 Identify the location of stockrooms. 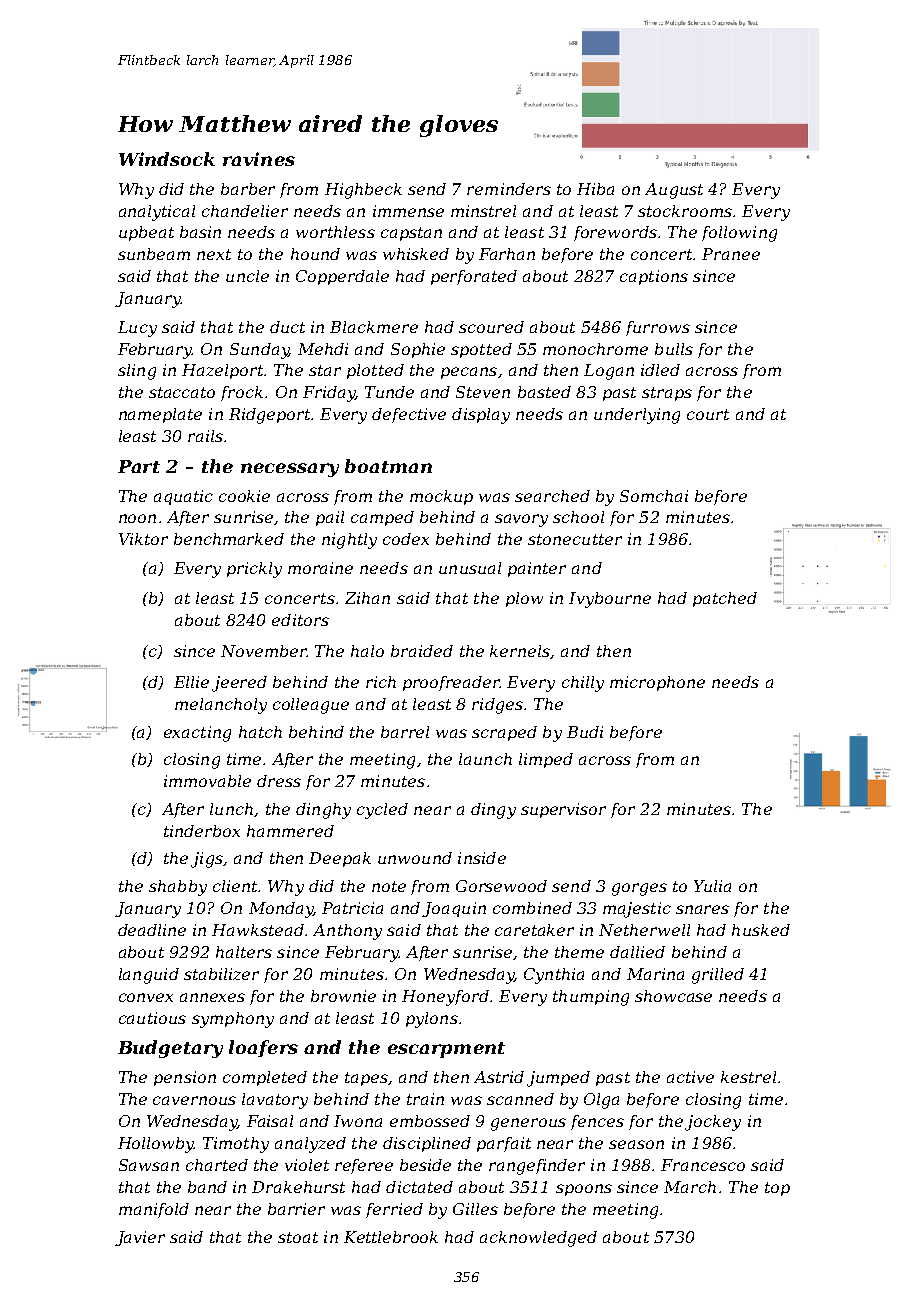
(685, 211).
